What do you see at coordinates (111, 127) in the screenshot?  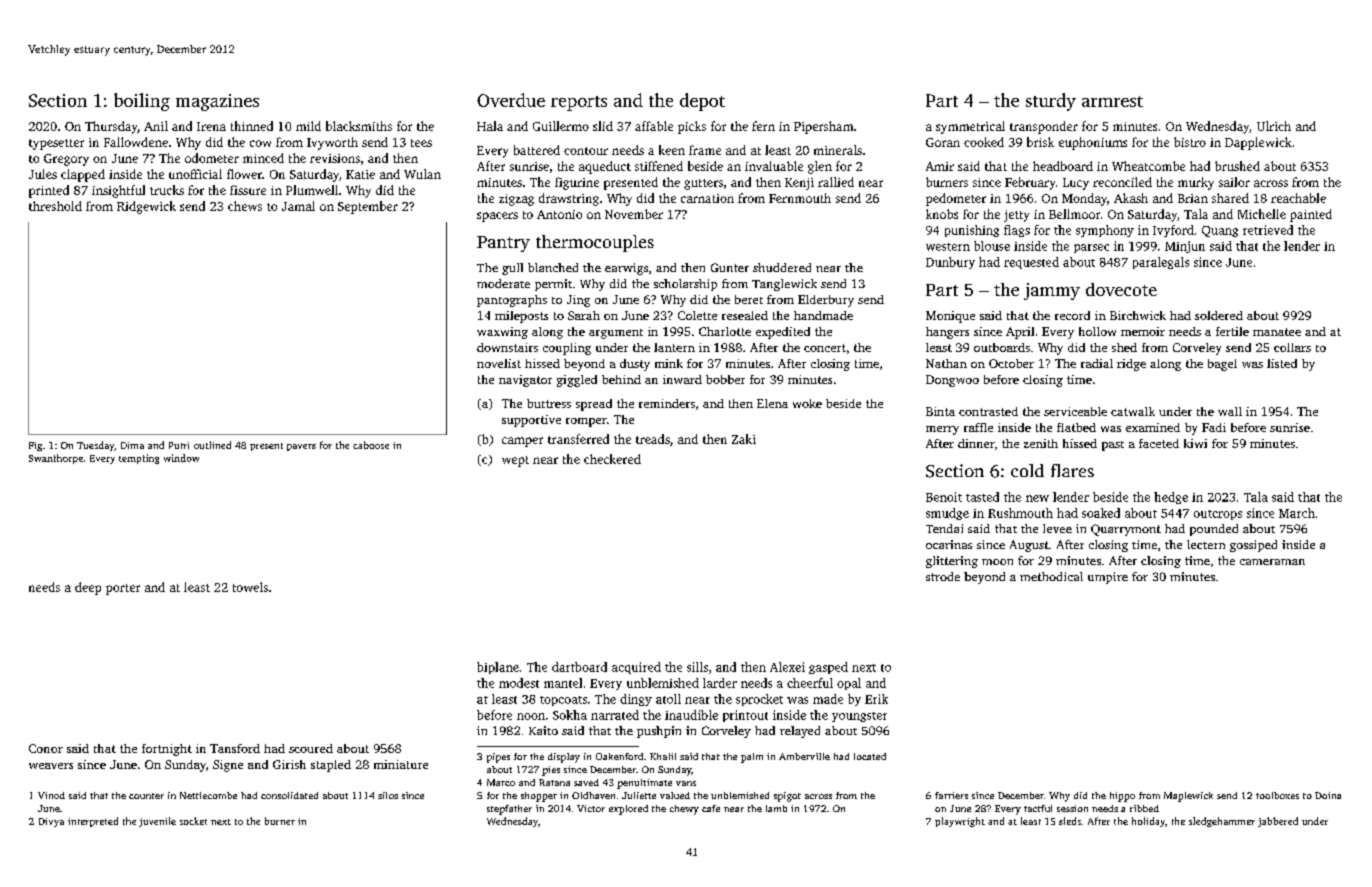 I see `Thursday` at bounding box center [111, 127].
